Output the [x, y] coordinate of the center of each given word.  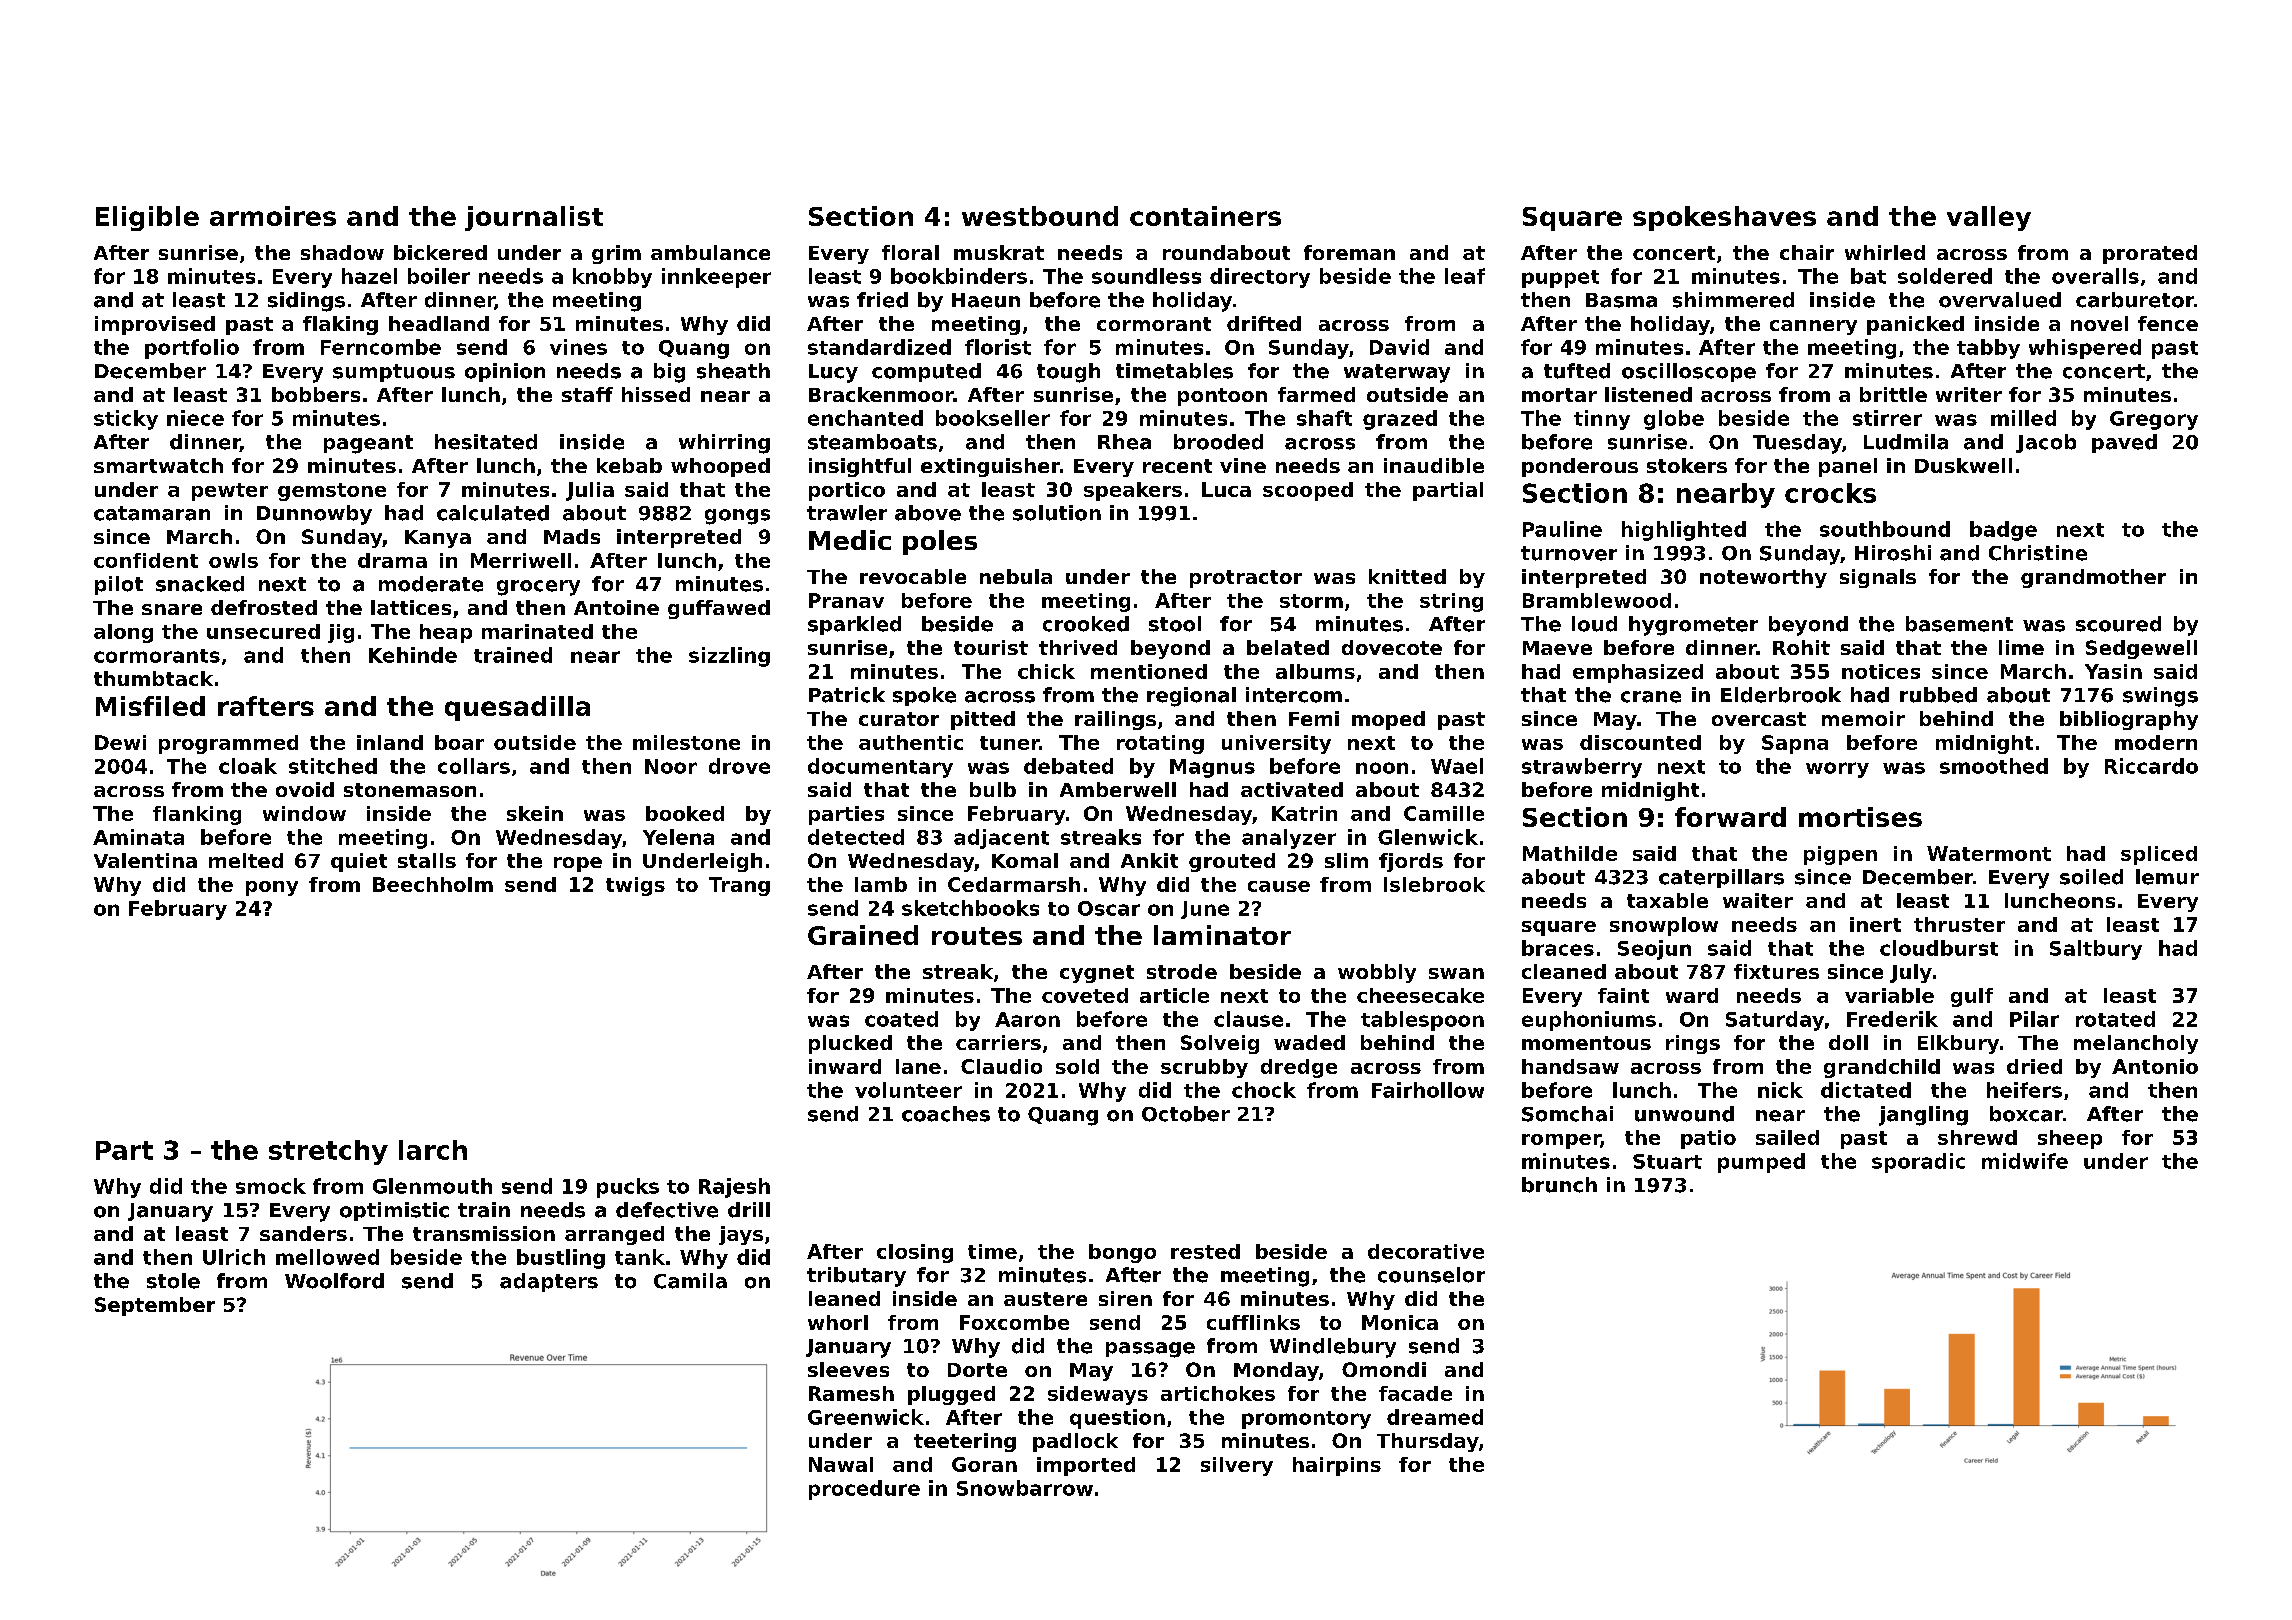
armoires [273, 216]
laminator [1222, 935]
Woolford [334, 1281]
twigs [635, 886]
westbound [1040, 216]
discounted [1640, 742]
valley [1989, 218]
